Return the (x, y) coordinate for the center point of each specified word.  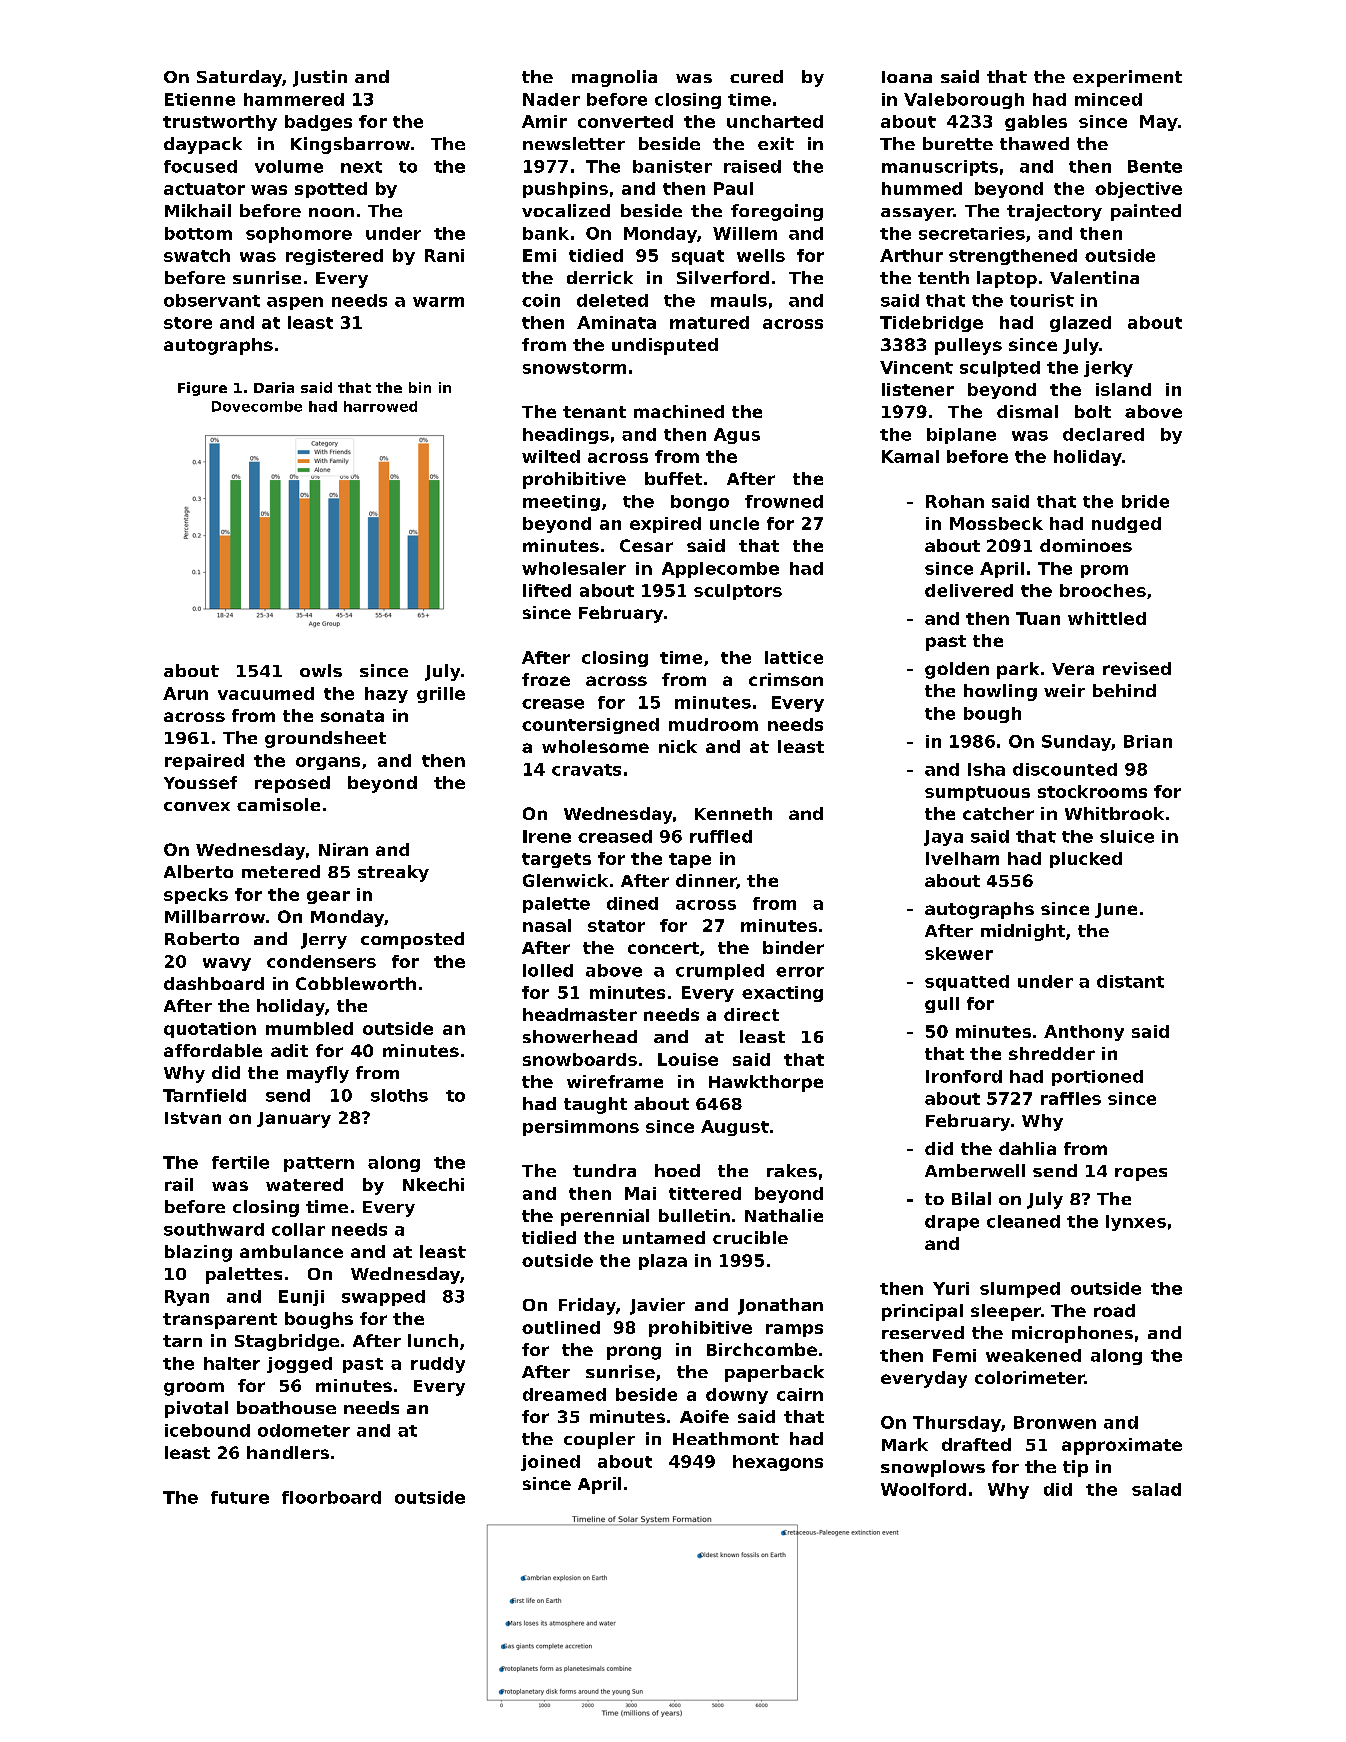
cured (756, 76)
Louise (688, 1059)
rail (179, 1184)
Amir (544, 121)
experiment (1127, 78)
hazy (386, 695)
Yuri (951, 1288)
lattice (794, 657)
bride (1145, 501)
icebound (207, 1430)
